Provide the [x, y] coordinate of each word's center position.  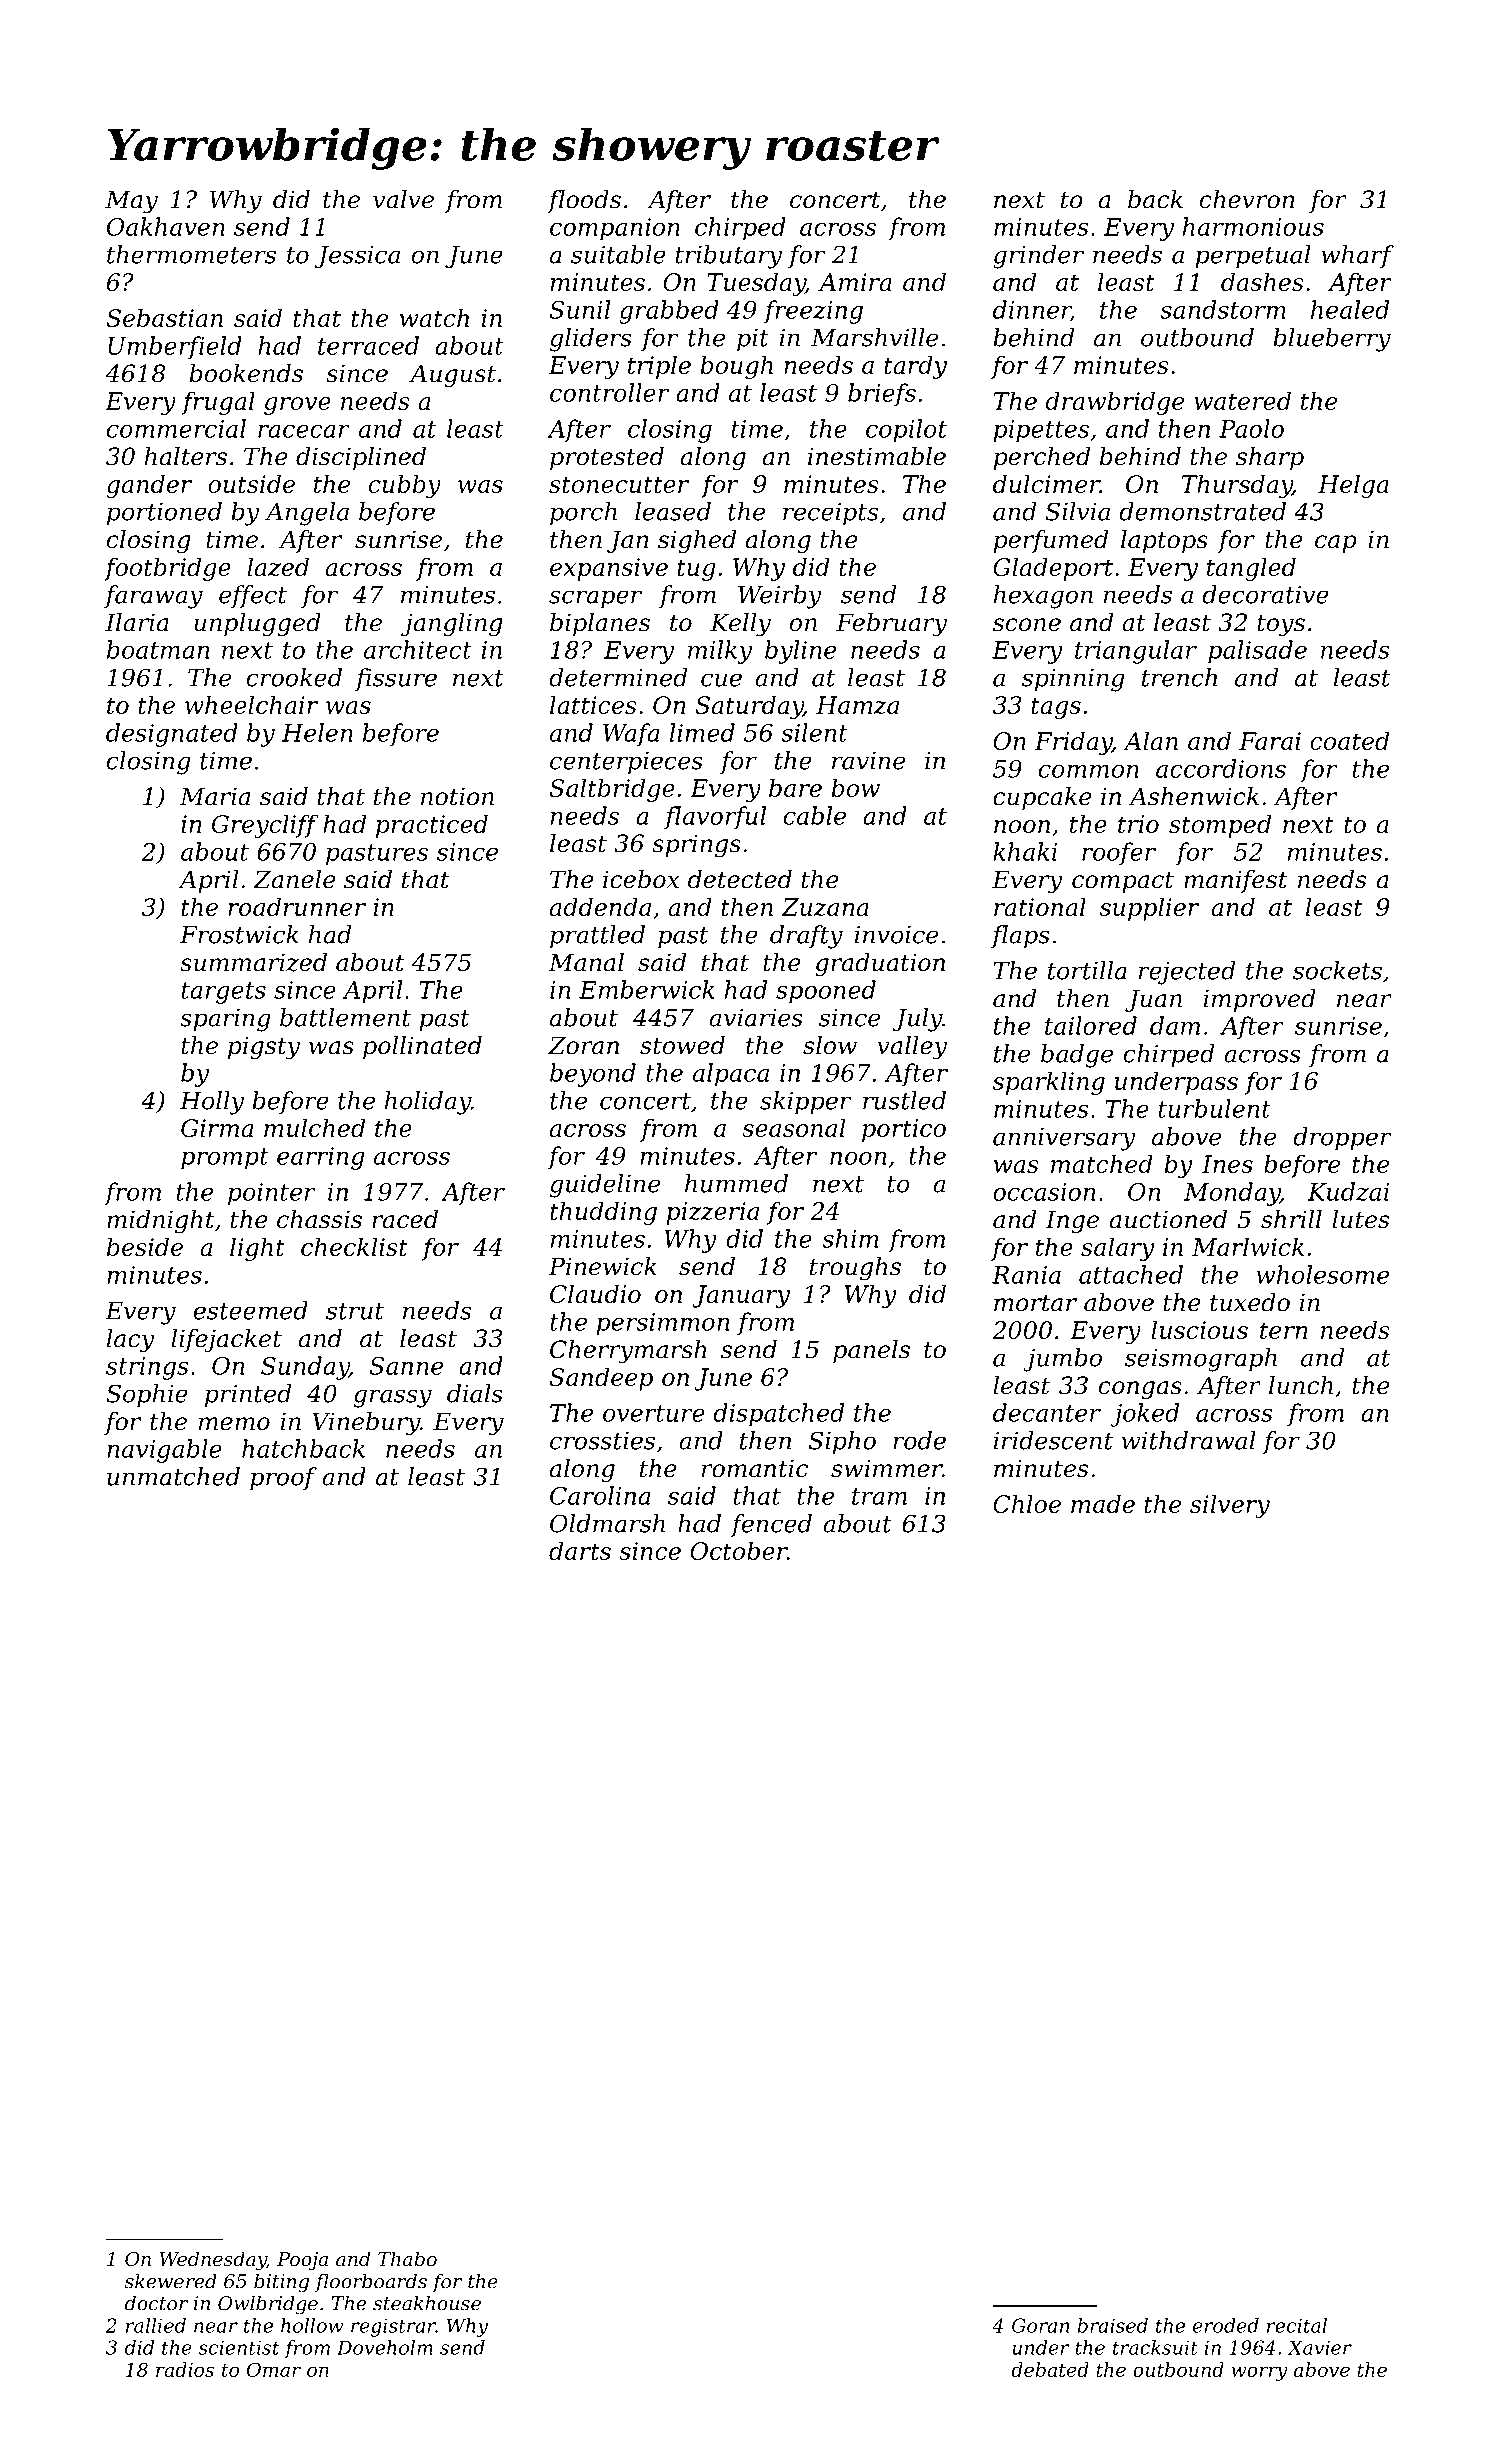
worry [1259, 2373]
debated [1050, 2369]
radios [185, 2369]
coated [1349, 740]
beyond [593, 1075]
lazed [278, 567]
